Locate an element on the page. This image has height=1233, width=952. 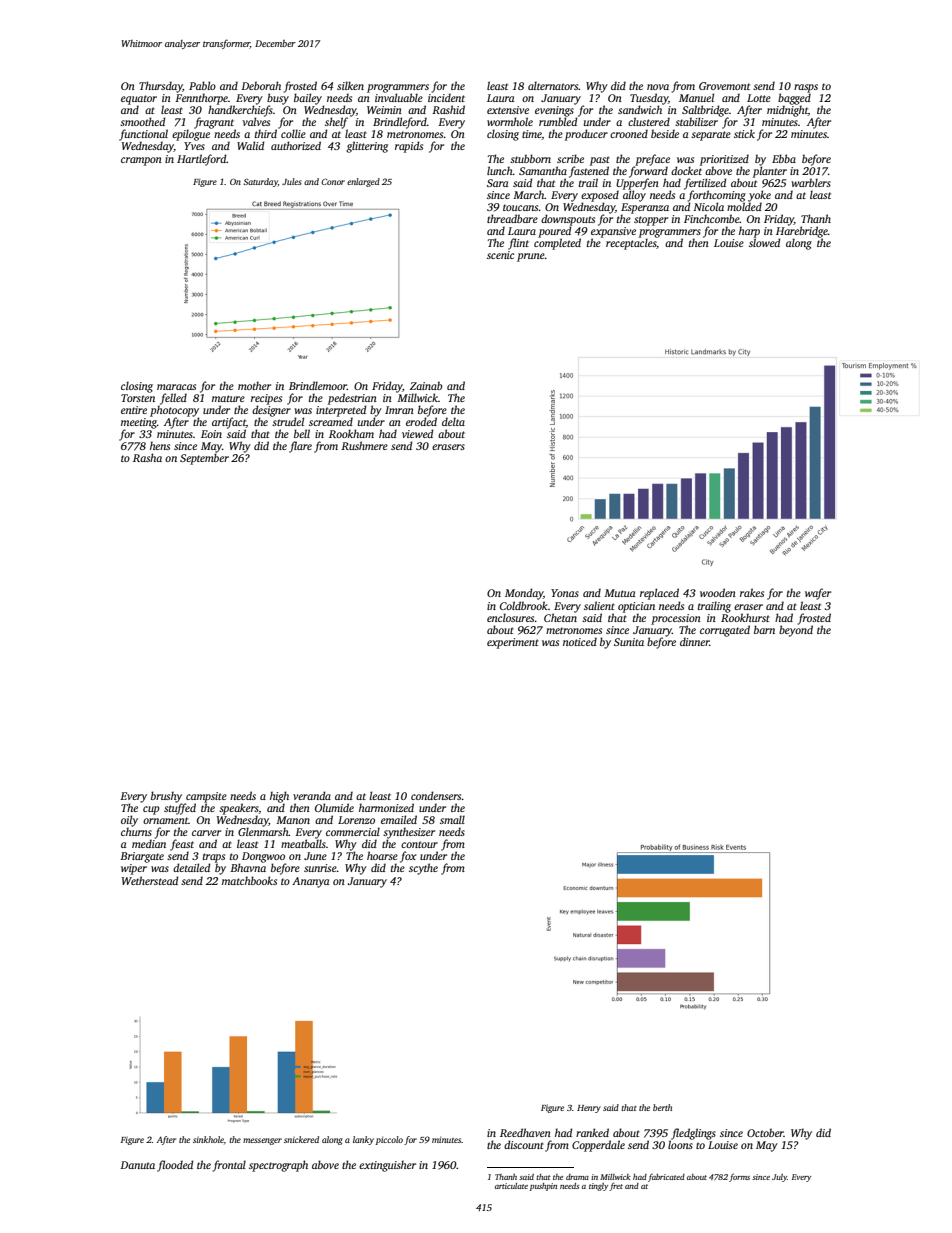
forms is located at coordinates (739, 1177).
